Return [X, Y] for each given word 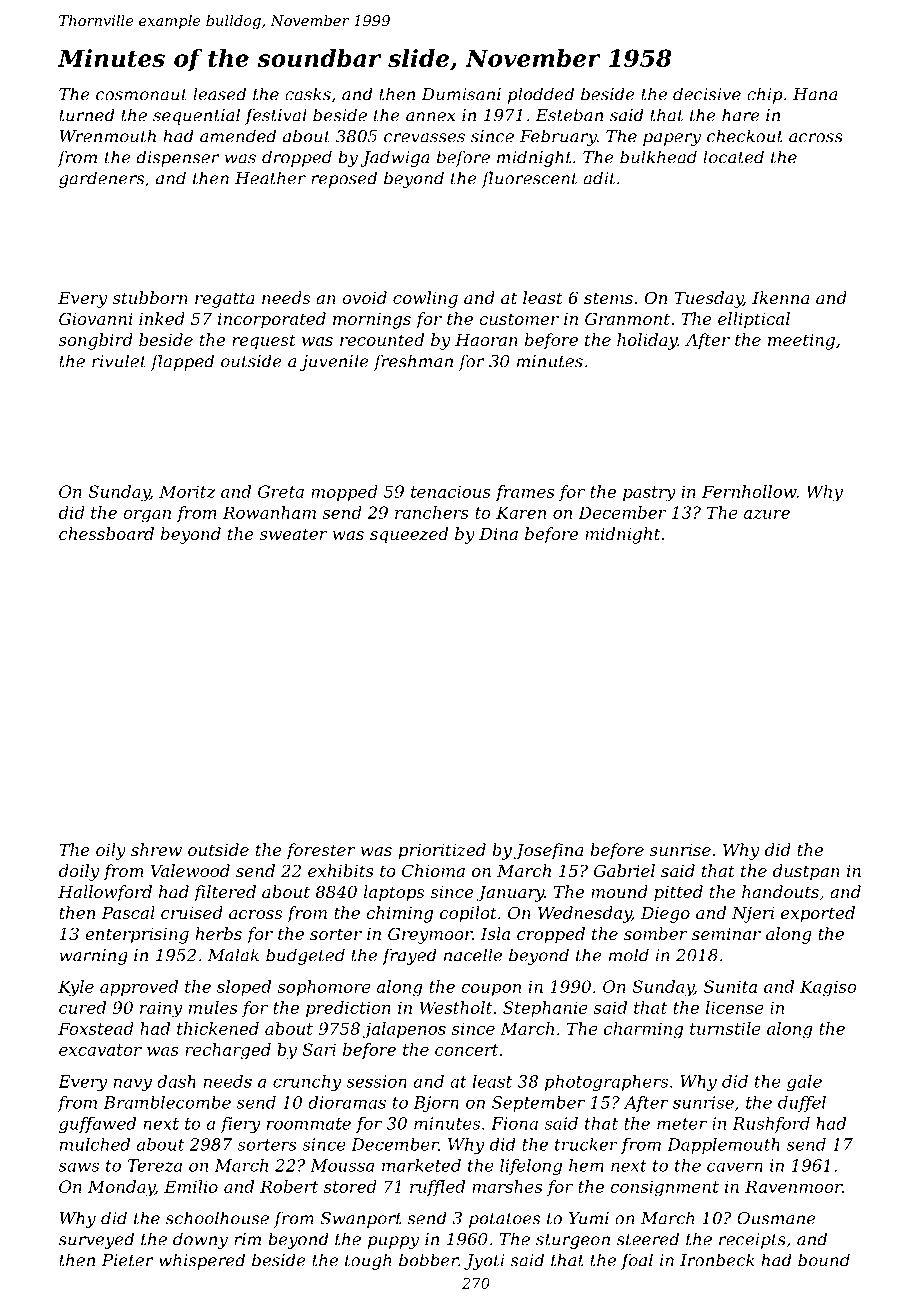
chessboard [106, 533]
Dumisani [461, 94]
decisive [707, 94]
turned [87, 115]
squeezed [409, 535]
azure [767, 514]
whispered [202, 1261]
